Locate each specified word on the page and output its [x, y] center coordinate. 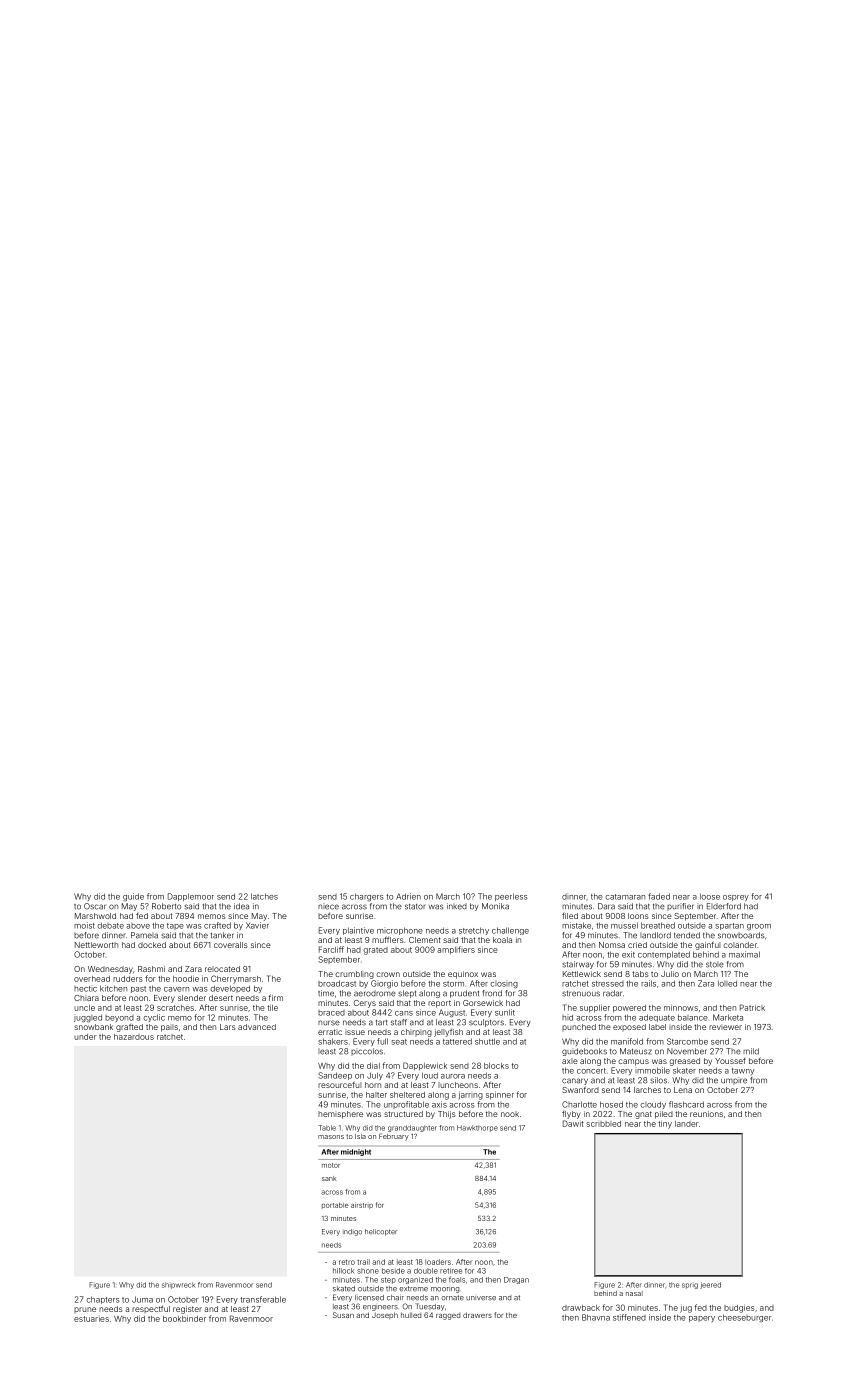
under [85, 1037]
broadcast [337, 983]
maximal [744, 954]
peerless [511, 897]
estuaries [91, 1319]
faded [659, 896]
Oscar [95, 906]
